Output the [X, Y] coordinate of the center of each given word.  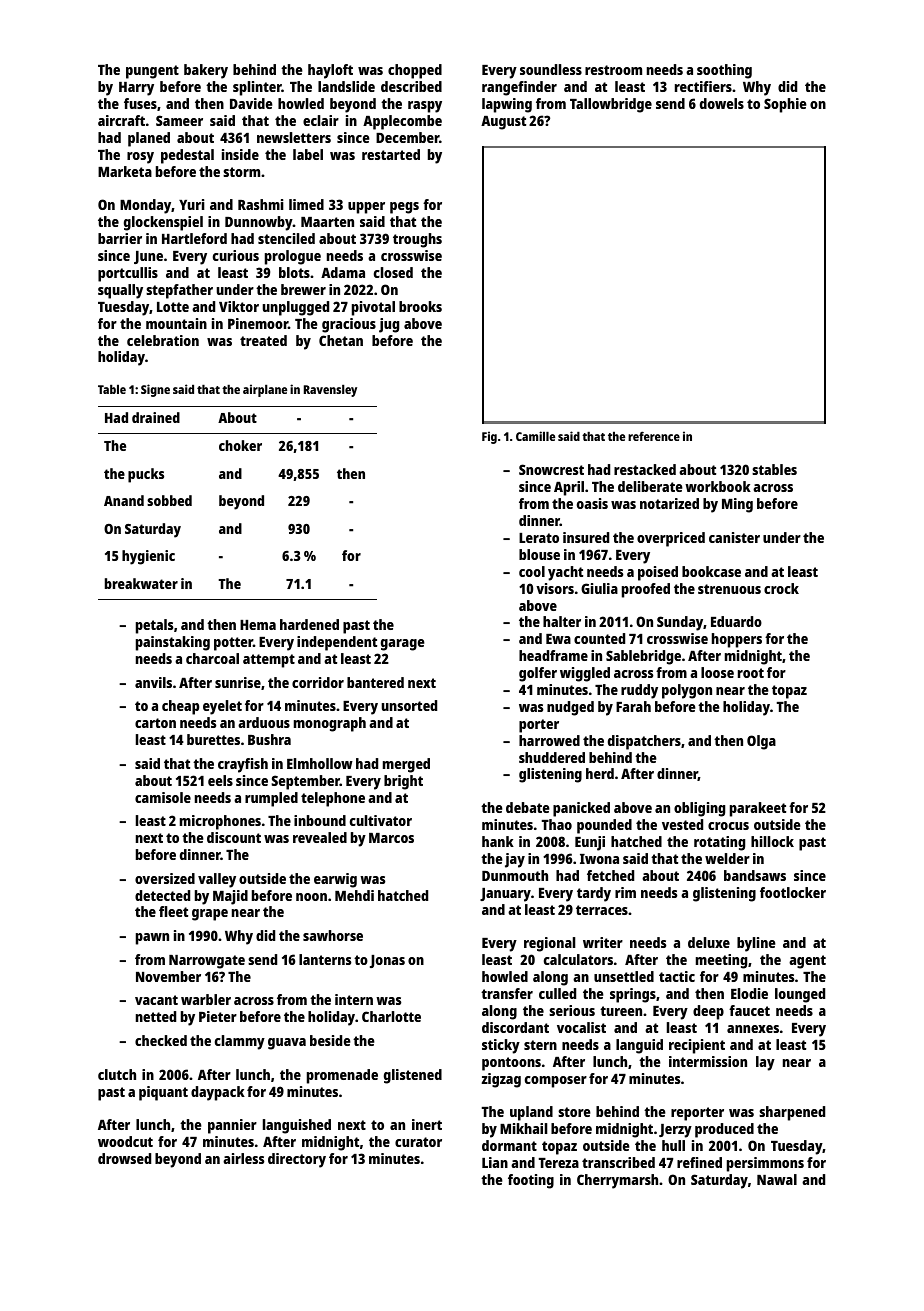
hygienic [148, 557]
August [503, 123]
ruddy [639, 691]
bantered [375, 682]
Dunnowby [259, 223]
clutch [117, 1074]
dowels [722, 103]
